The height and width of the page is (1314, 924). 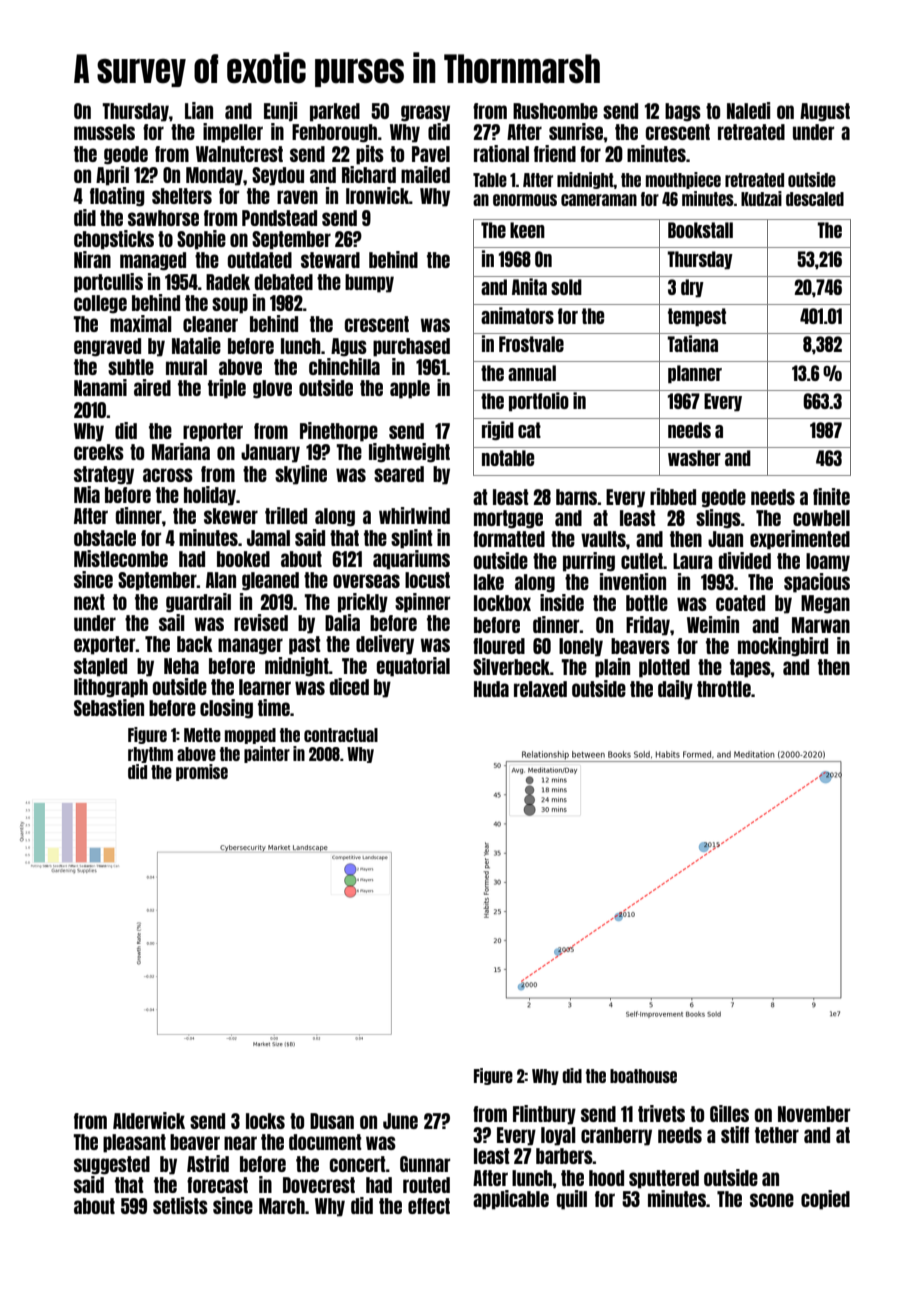 I want to click on greasy, so click(x=425, y=113).
